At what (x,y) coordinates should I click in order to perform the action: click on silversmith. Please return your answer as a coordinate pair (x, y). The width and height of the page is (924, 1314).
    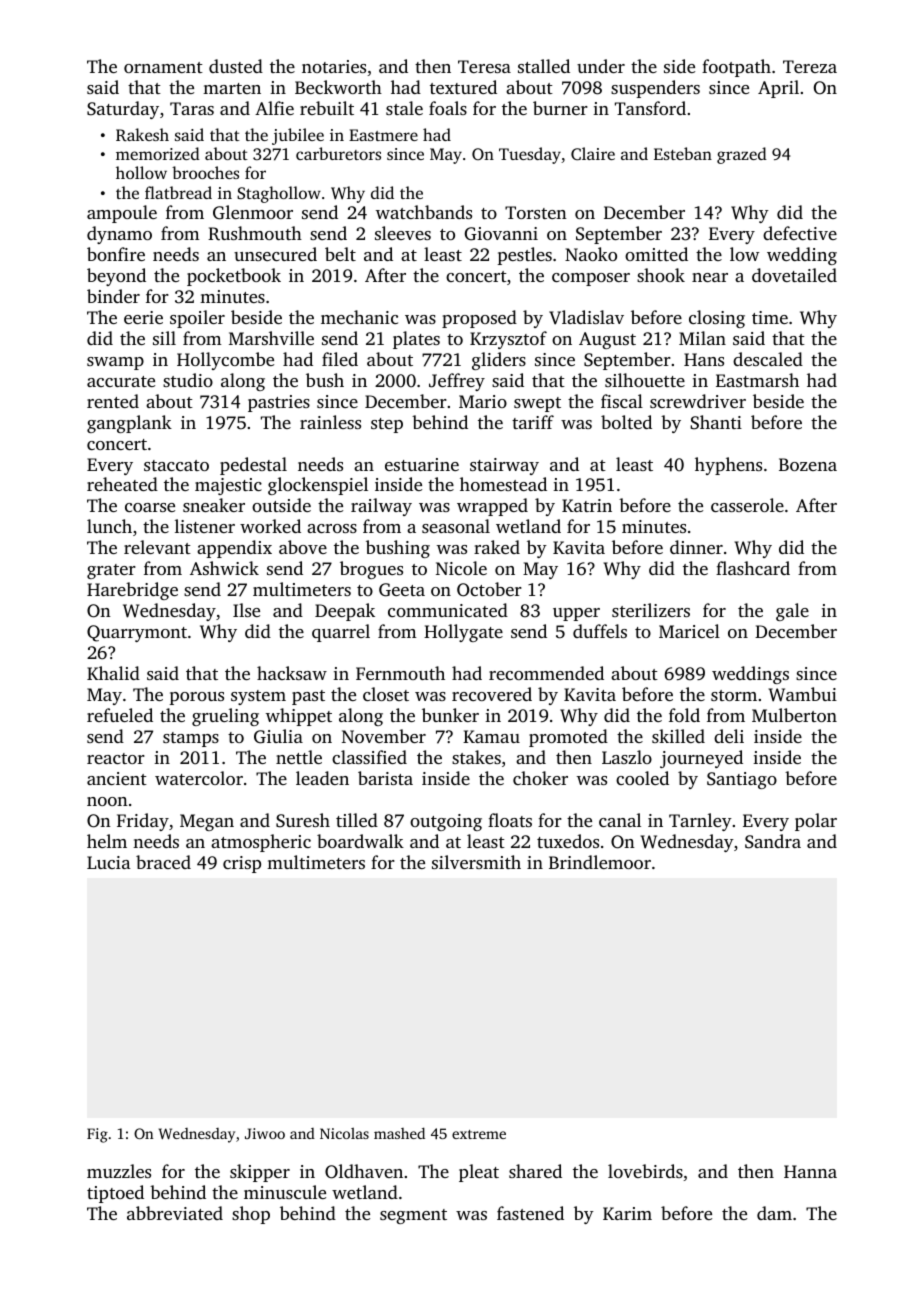
    Looking at the image, I should click on (476, 862).
